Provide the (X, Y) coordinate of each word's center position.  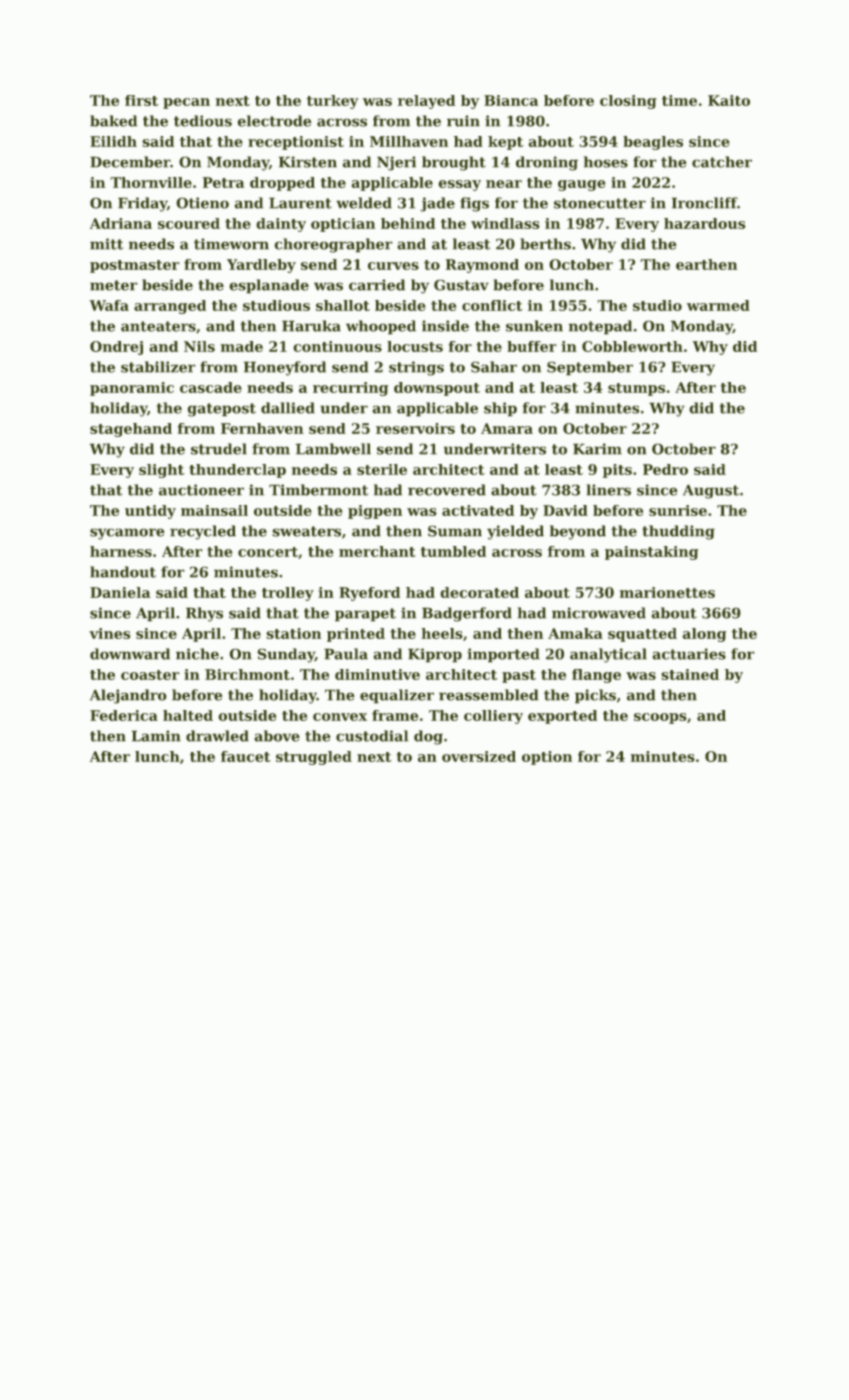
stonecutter (600, 203)
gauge (582, 185)
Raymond (482, 266)
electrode (274, 121)
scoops (660, 718)
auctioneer (201, 490)
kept (505, 143)
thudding (678, 532)
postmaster (135, 266)
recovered (447, 490)
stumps (636, 389)
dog (428, 737)
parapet (365, 615)
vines (110, 633)
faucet (246, 756)
